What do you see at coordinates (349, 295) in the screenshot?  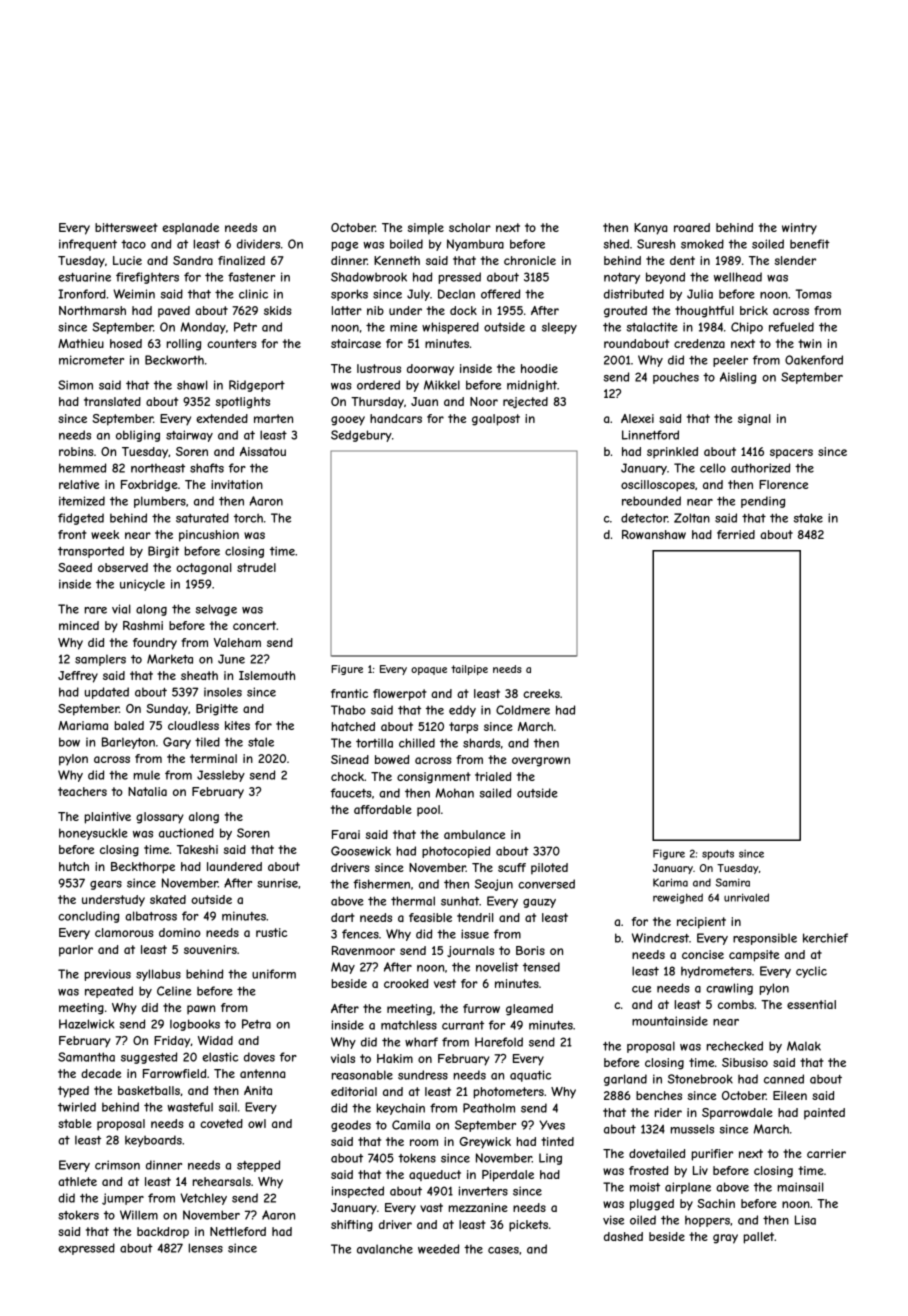 I see `sporks` at bounding box center [349, 295].
